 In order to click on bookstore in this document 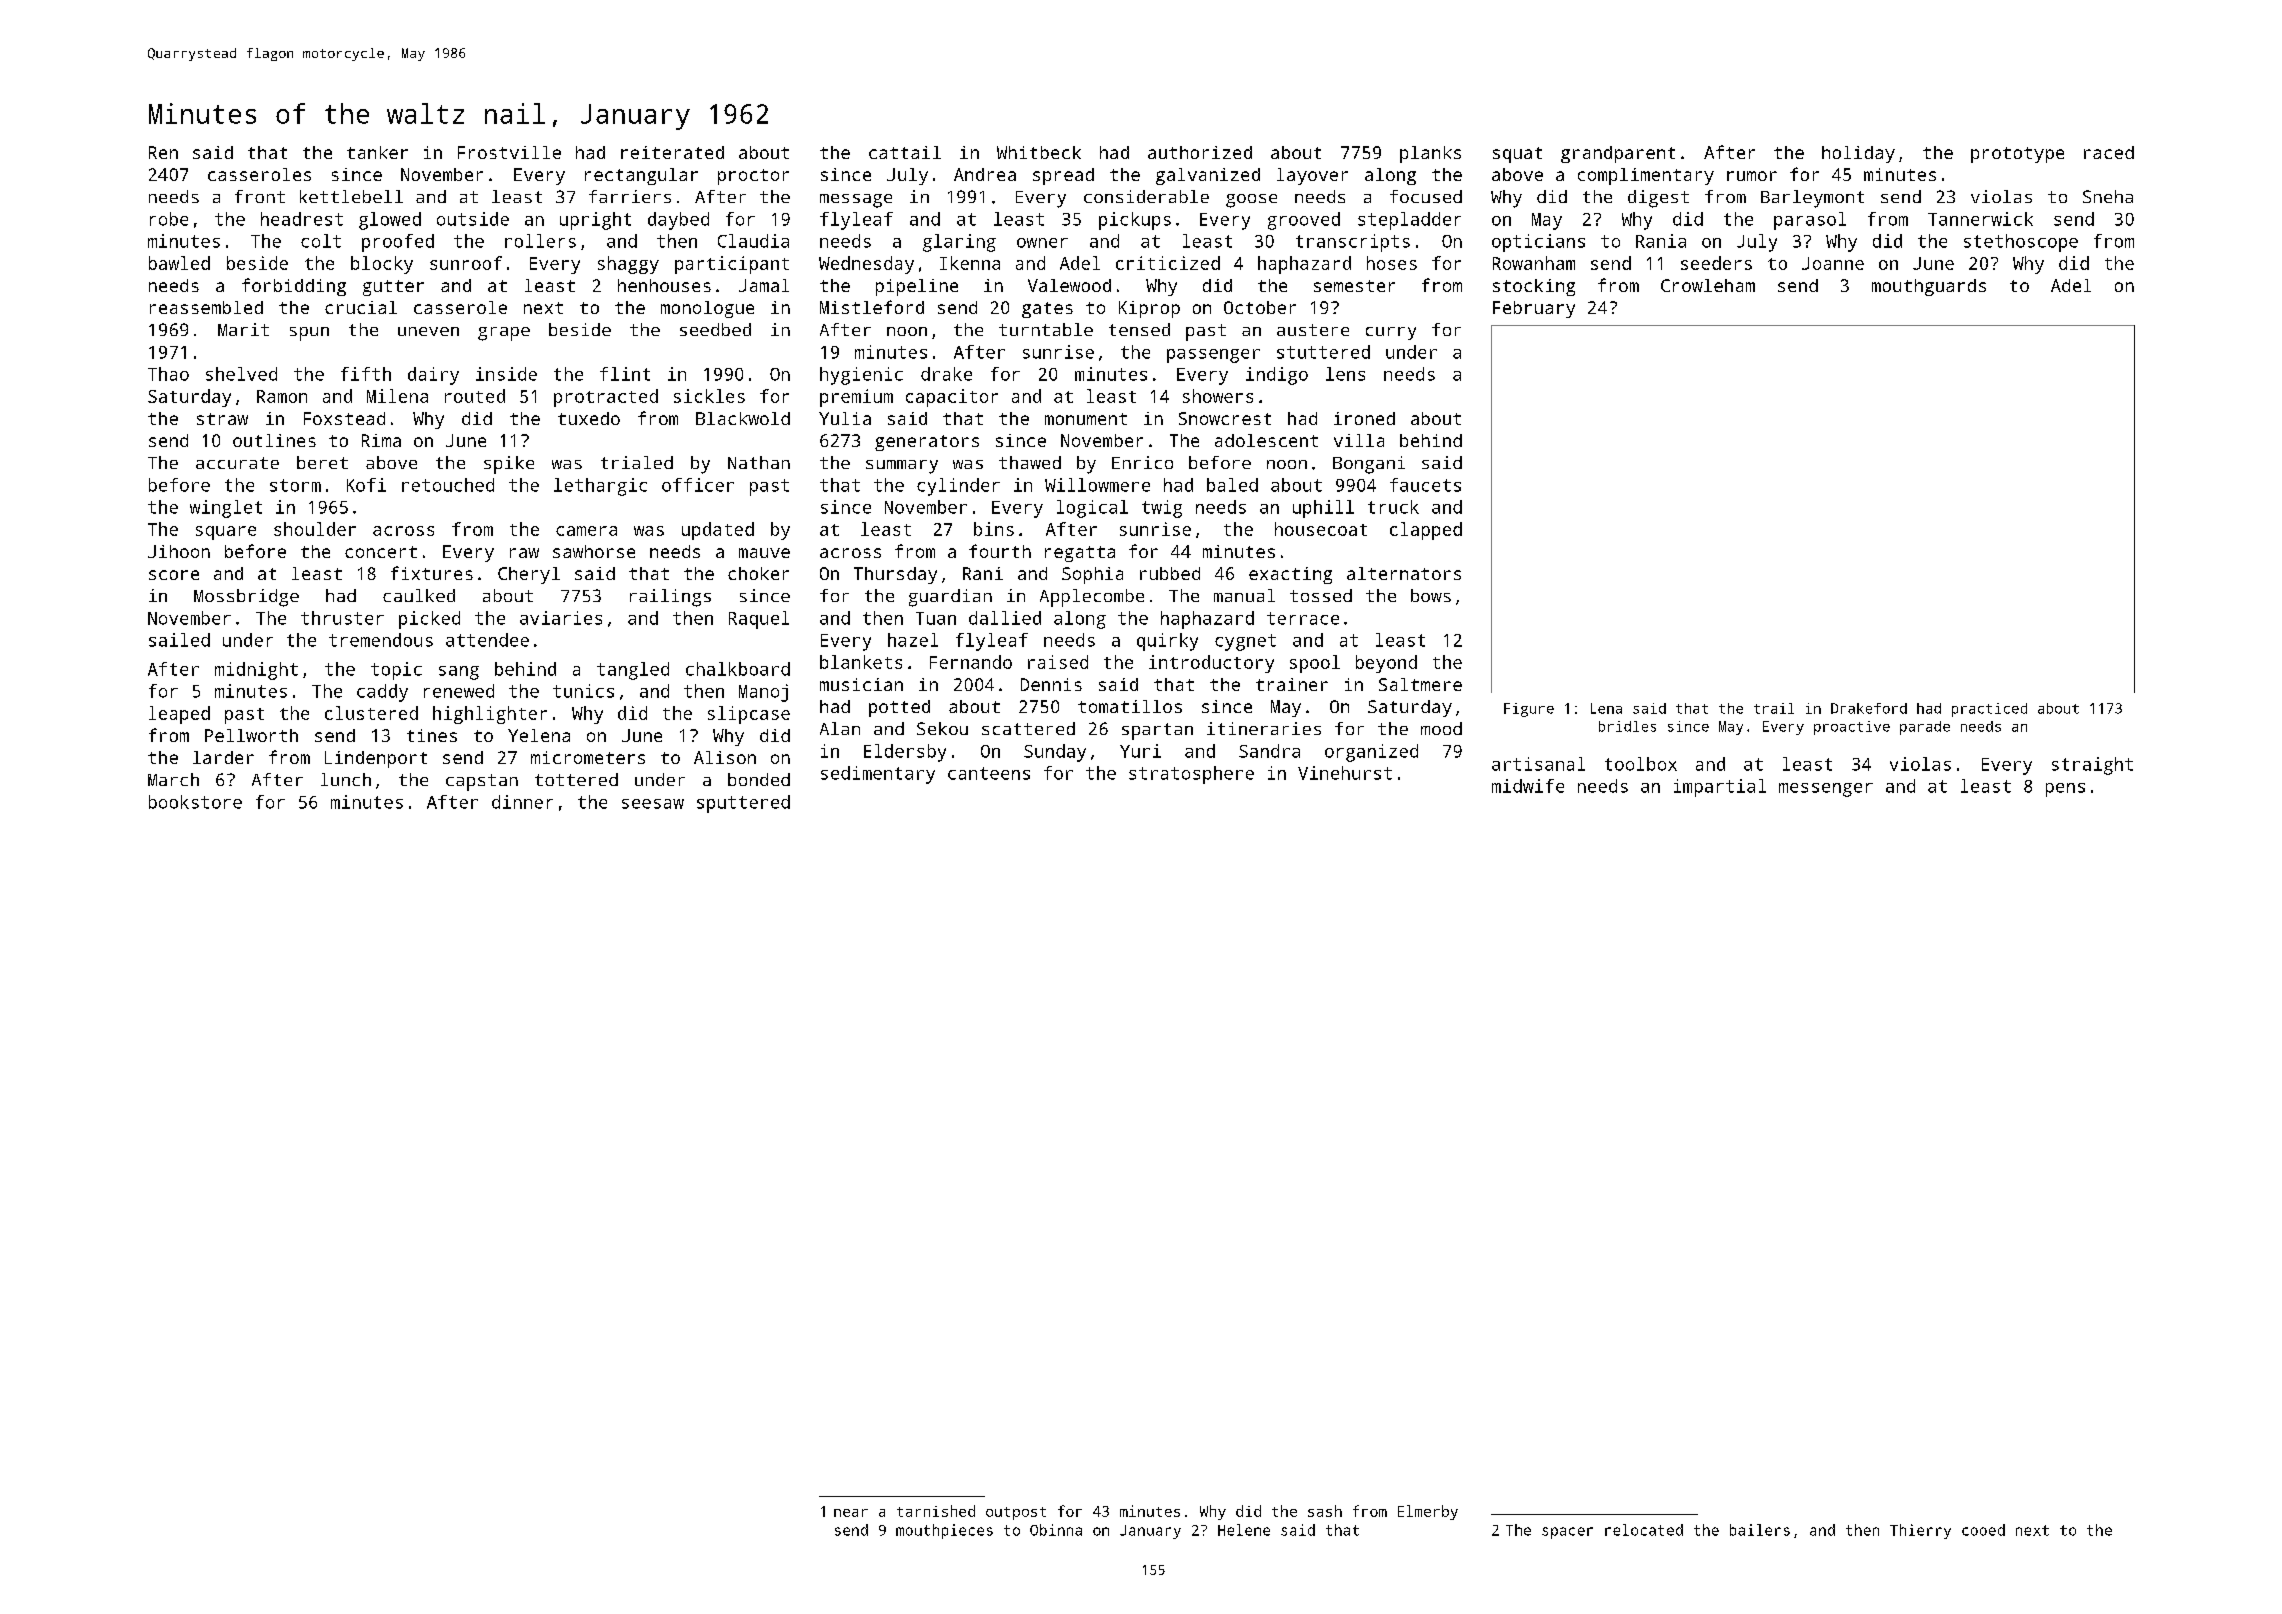, I will do `click(195, 802)`.
